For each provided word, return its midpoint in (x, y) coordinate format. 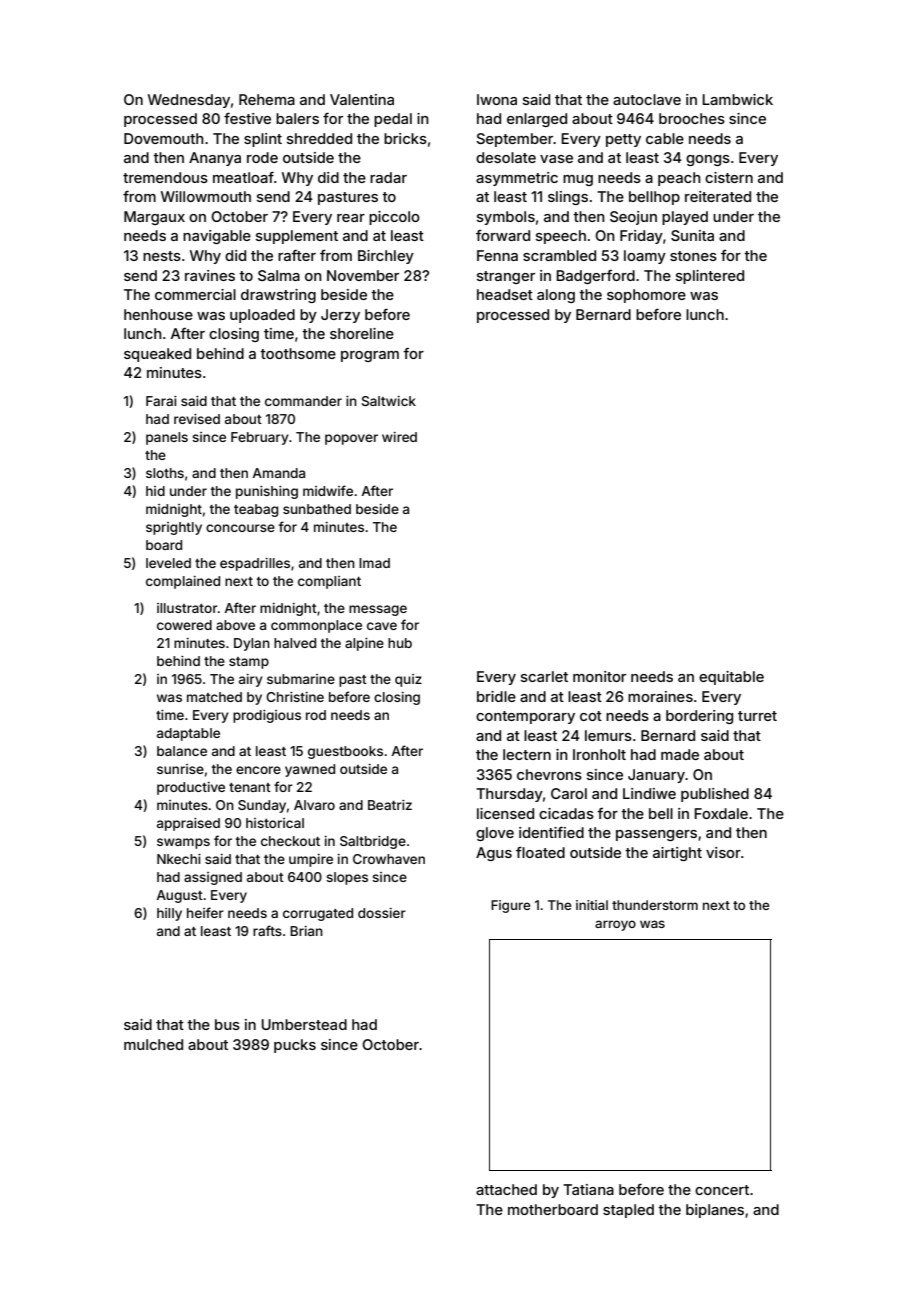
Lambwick (738, 99)
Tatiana (588, 1189)
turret (757, 716)
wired (399, 437)
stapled (628, 1211)
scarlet (544, 676)
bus (227, 1024)
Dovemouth (164, 138)
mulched (153, 1044)
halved (295, 643)
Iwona (497, 99)
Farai (161, 401)
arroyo (615, 925)
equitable (731, 678)
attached (506, 1189)
